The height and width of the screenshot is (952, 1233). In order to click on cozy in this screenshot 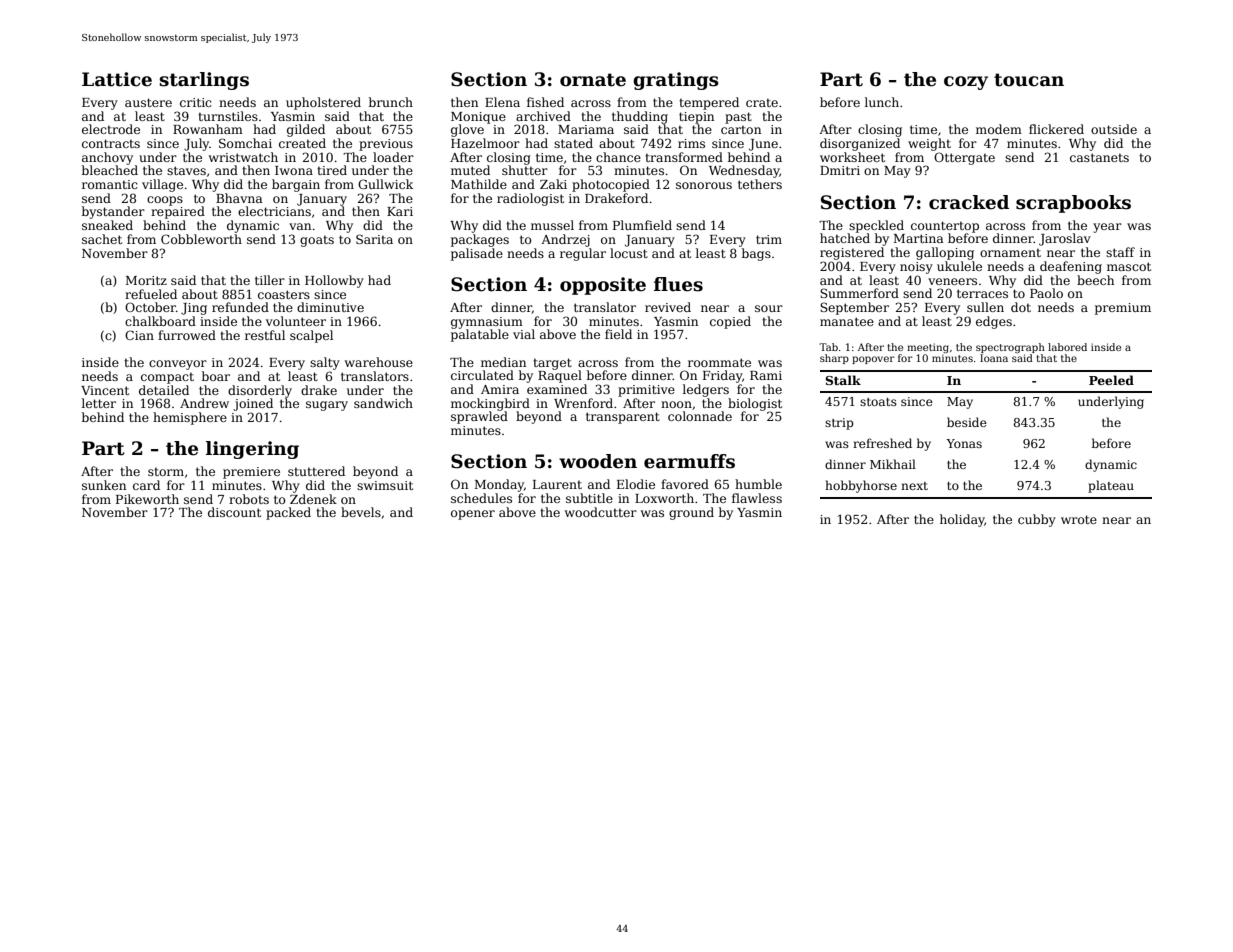, I will do `click(966, 83)`.
